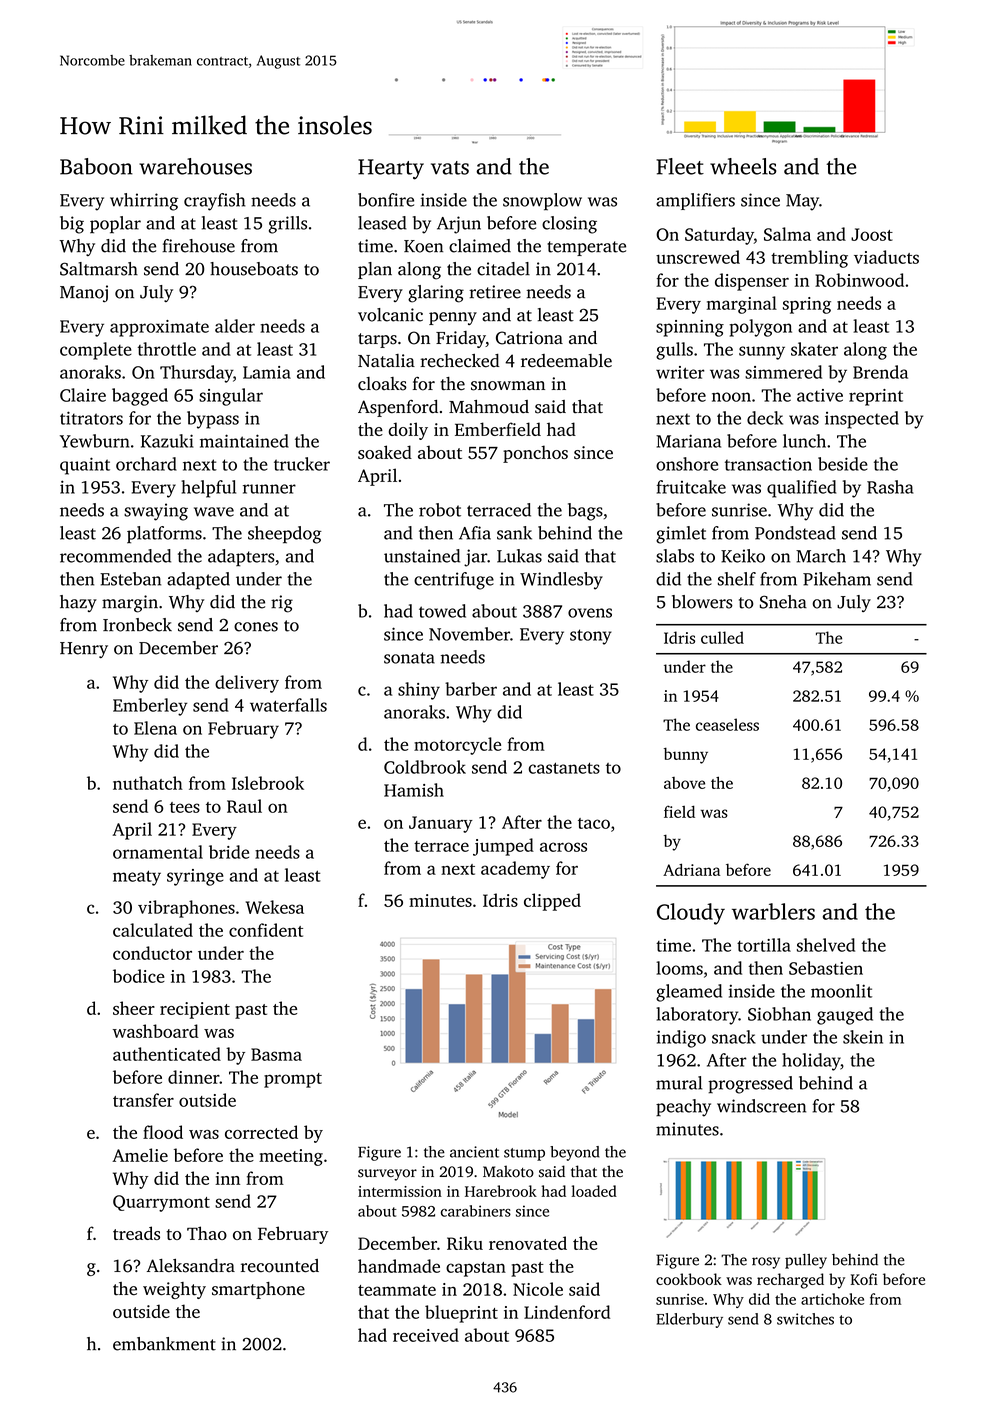 The height and width of the screenshot is (1428, 986). I want to click on transfer, so click(143, 1100).
